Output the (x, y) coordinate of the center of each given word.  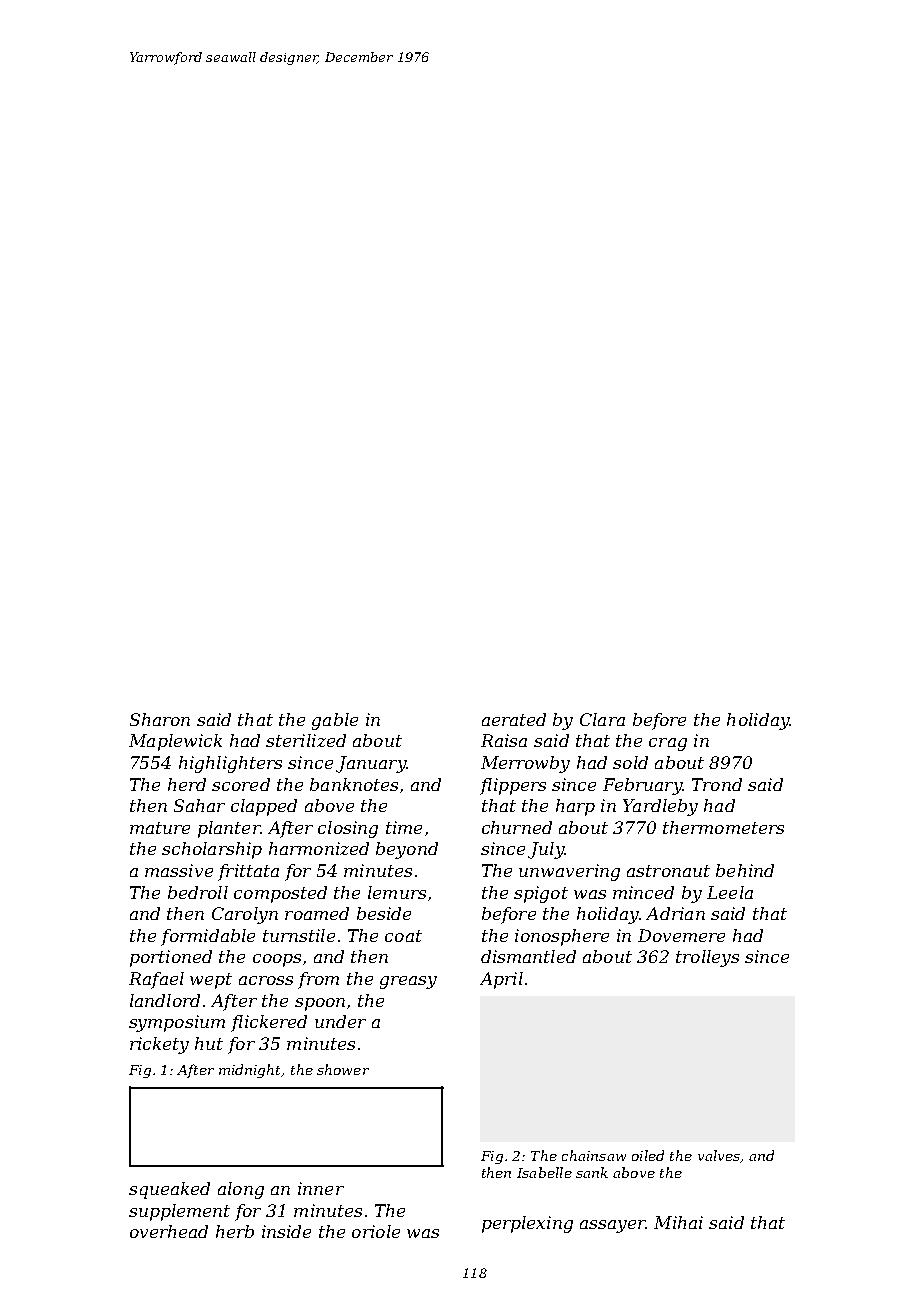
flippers (513, 786)
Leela (730, 892)
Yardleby (660, 807)
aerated (514, 719)
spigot (541, 894)
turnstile (299, 935)
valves (719, 1155)
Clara (602, 719)
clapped (264, 807)
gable (335, 721)
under (340, 1021)
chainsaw (594, 1155)
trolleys (707, 958)
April (501, 980)
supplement (179, 1212)
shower (343, 1069)
